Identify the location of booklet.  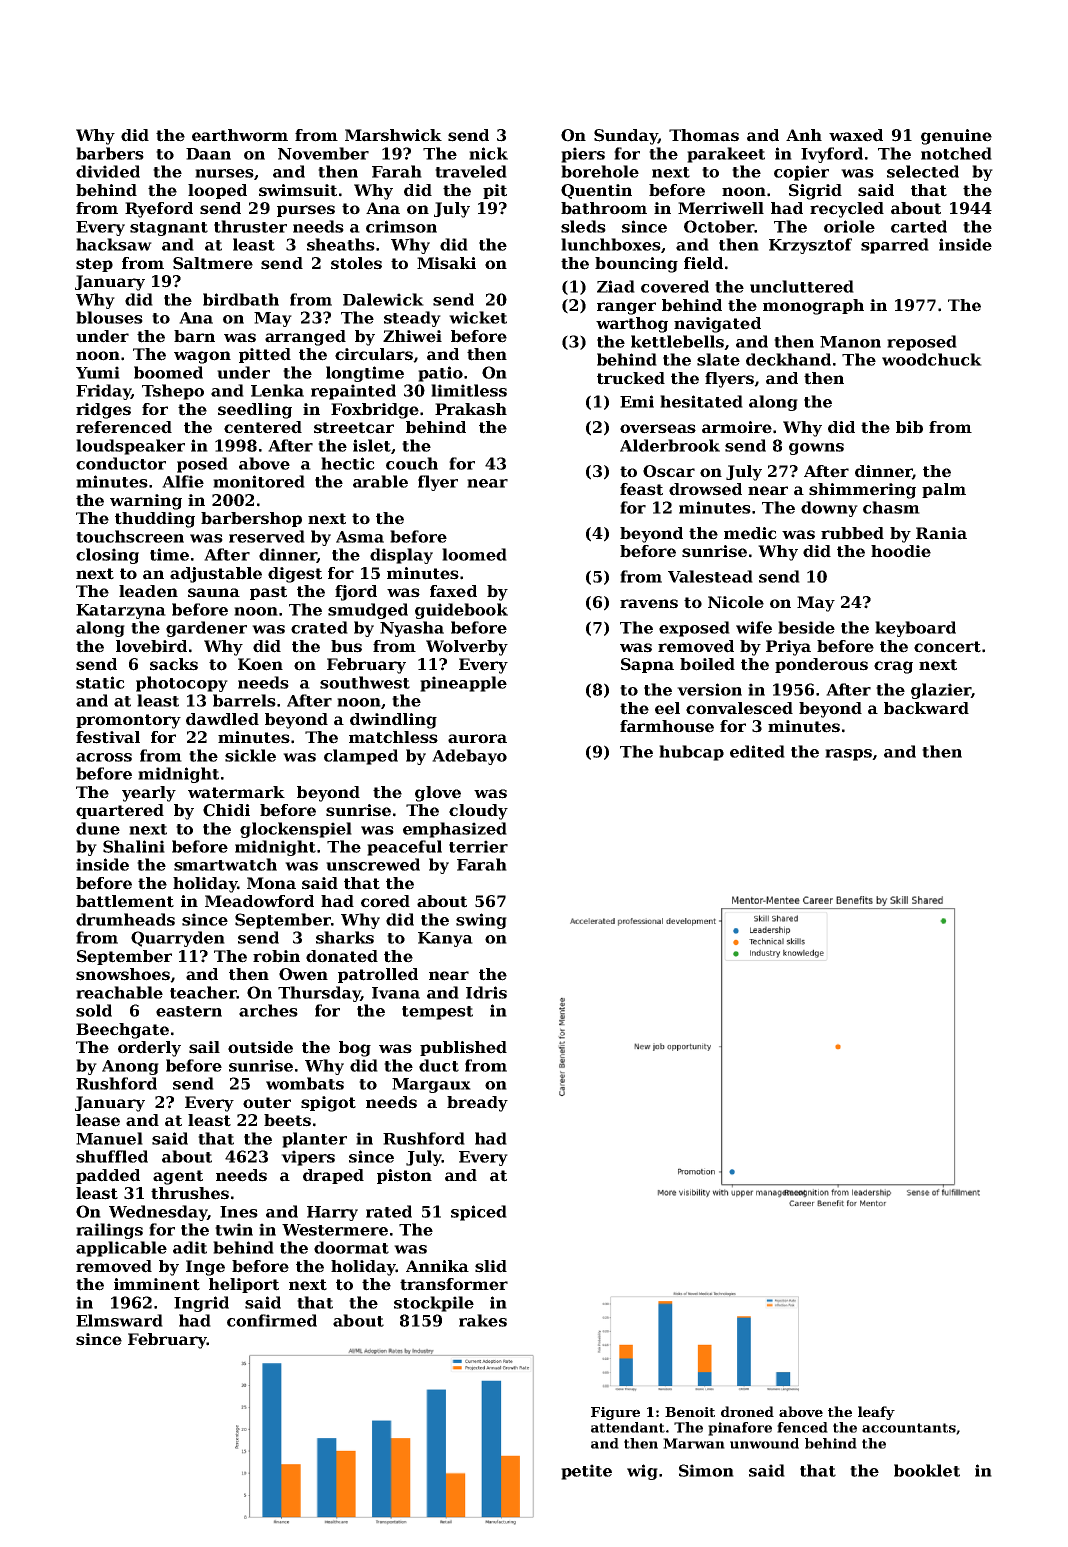
(927, 1470).
